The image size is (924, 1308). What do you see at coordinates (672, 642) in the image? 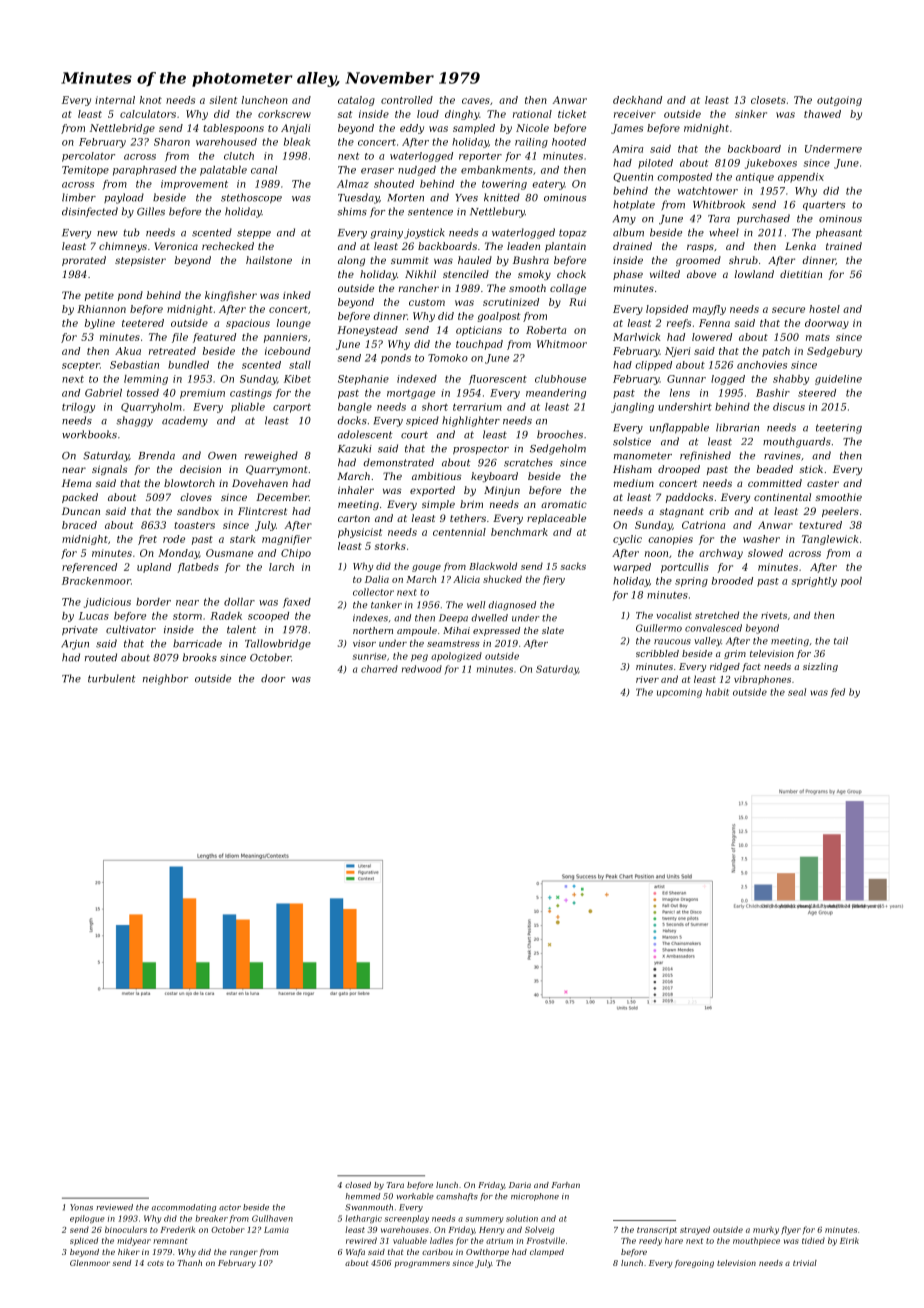
I see `raucous` at bounding box center [672, 642].
